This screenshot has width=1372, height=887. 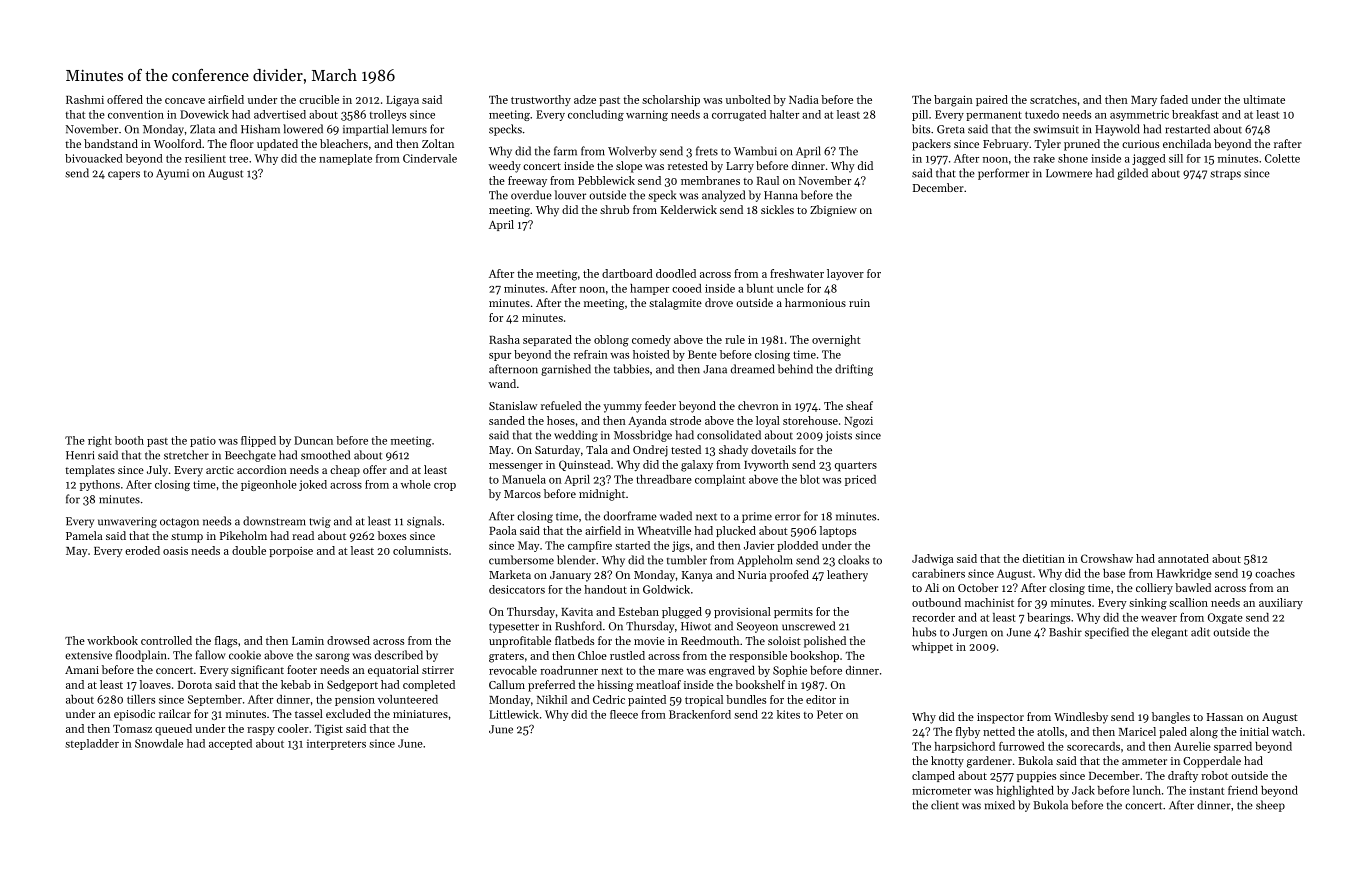 I want to click on overdue, so click(x=531, y=195).
